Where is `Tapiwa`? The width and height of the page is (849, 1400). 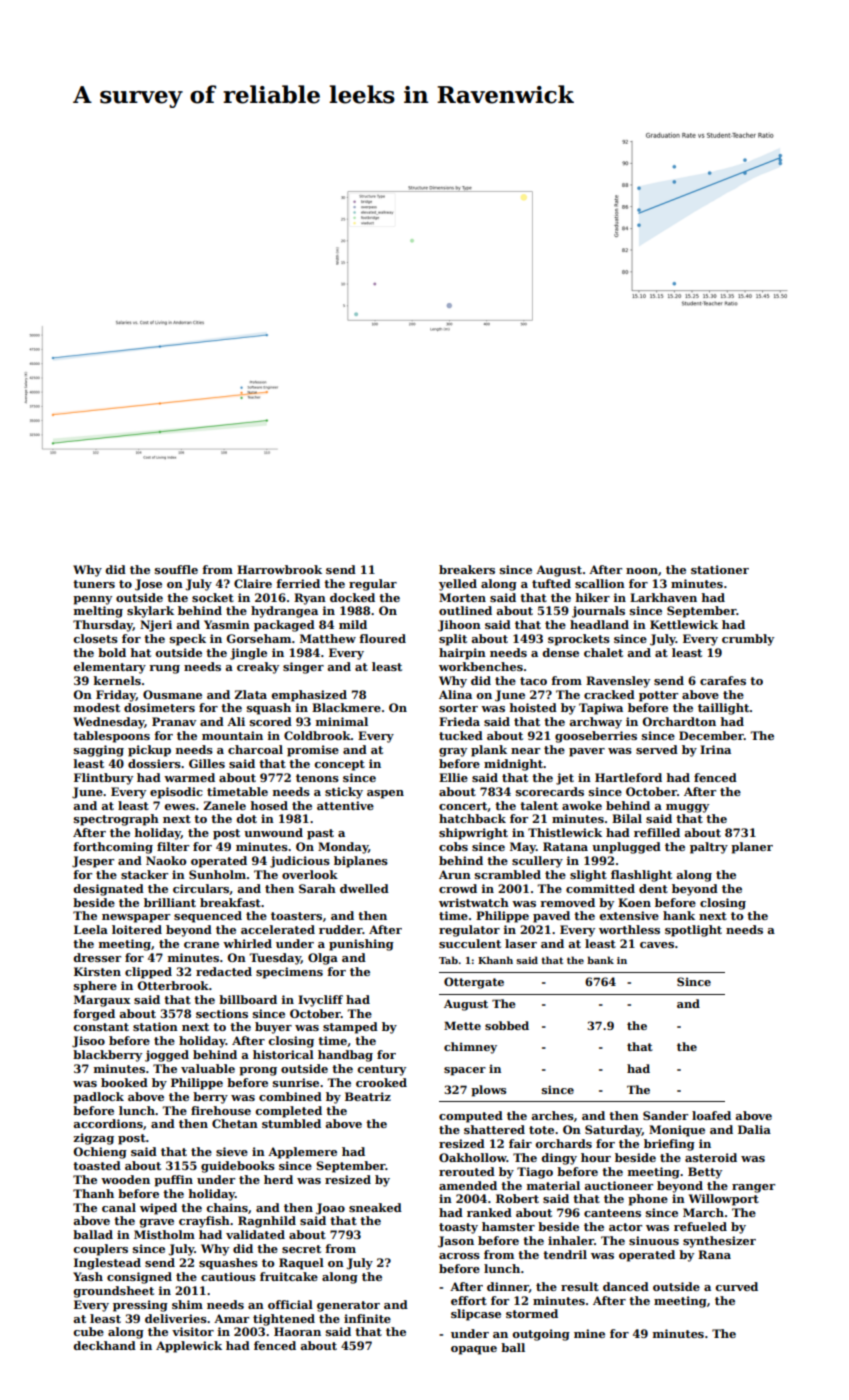
Tapiwa is located at coordinates (601, 709).
